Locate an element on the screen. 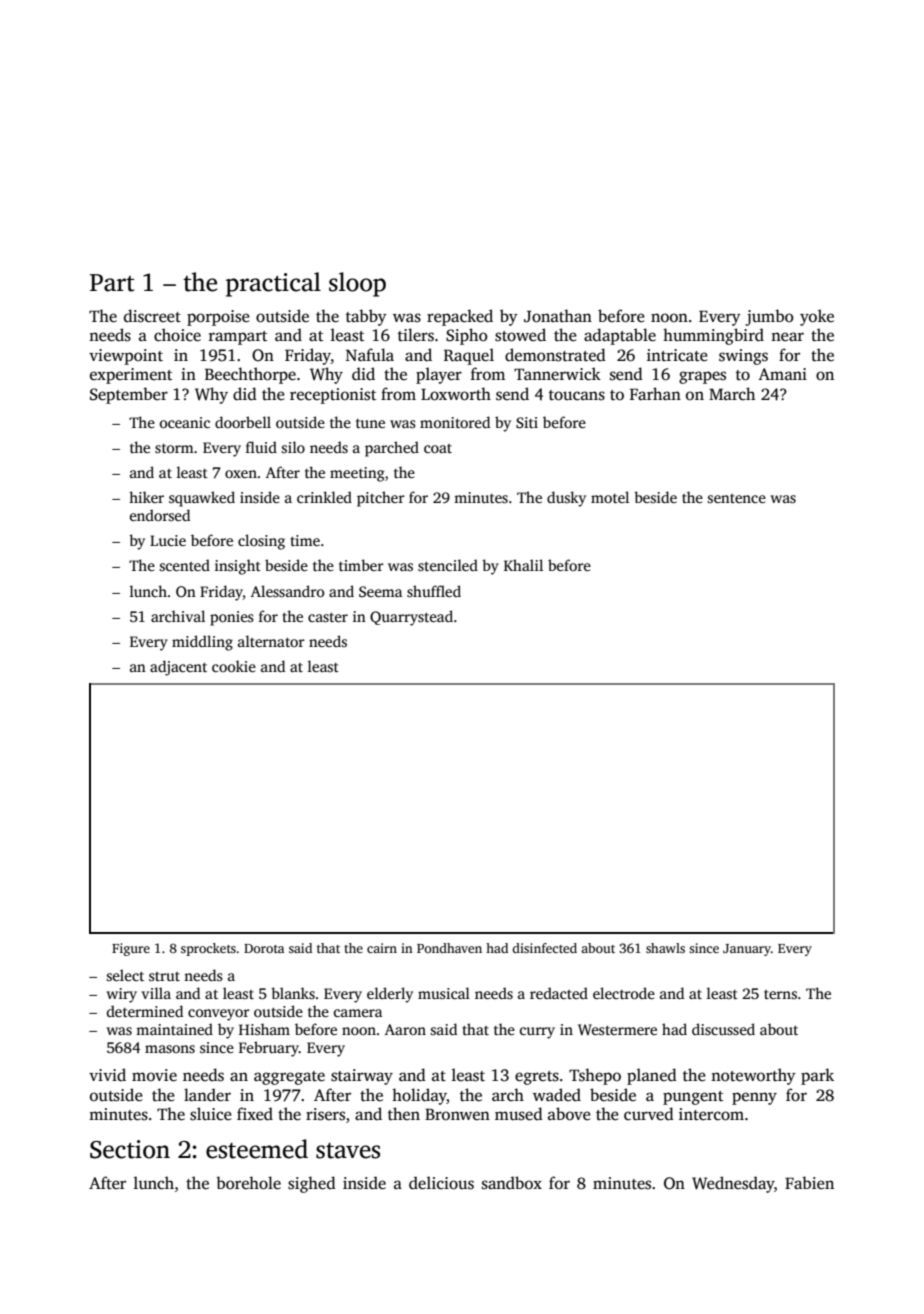 The height and width of the screenshot is (1314, 924). borehole is located at coordinates (248, 1183).
